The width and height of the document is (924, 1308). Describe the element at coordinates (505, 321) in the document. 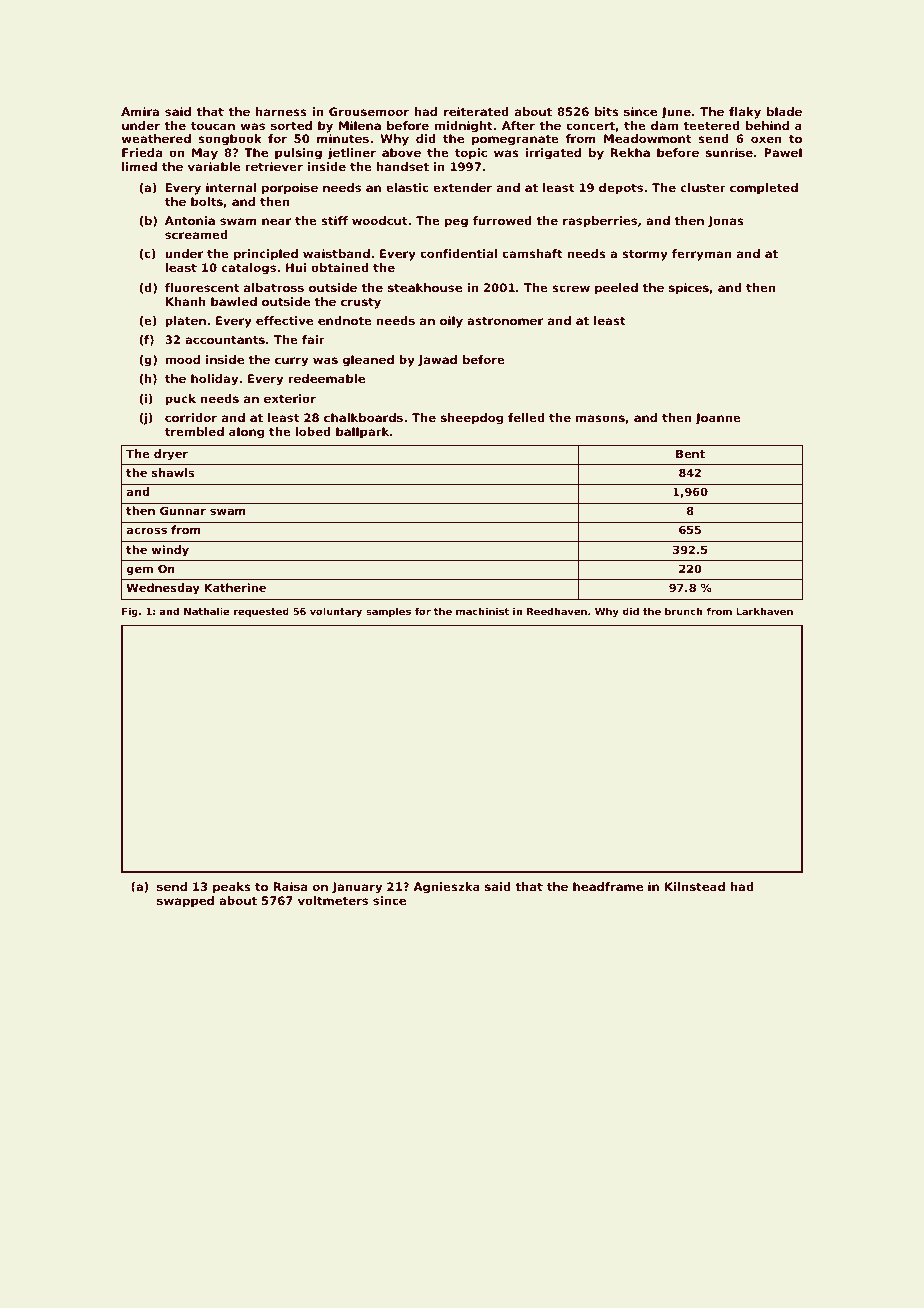

I see `astronomer` at that location.
